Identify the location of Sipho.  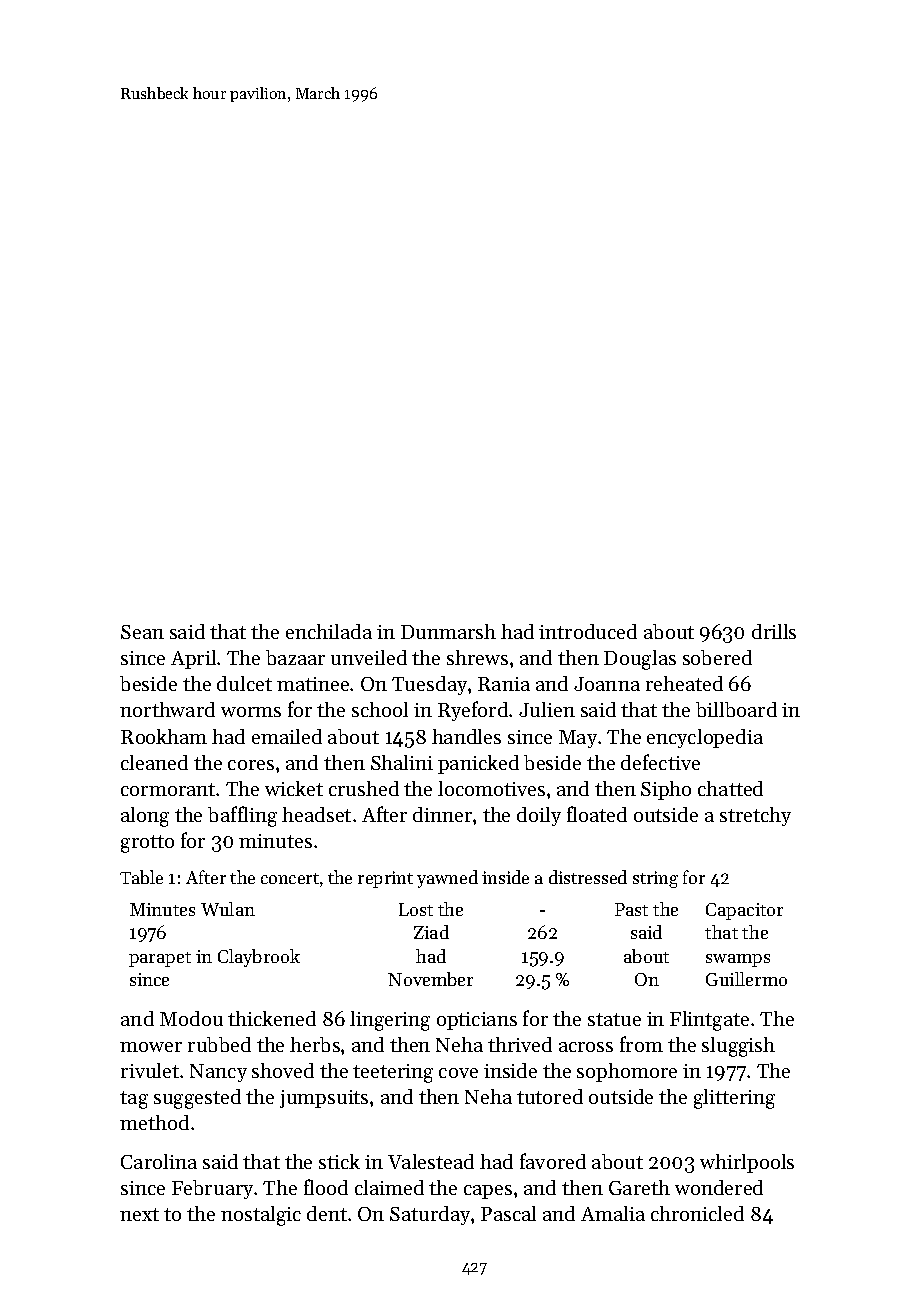
(666, 790).
